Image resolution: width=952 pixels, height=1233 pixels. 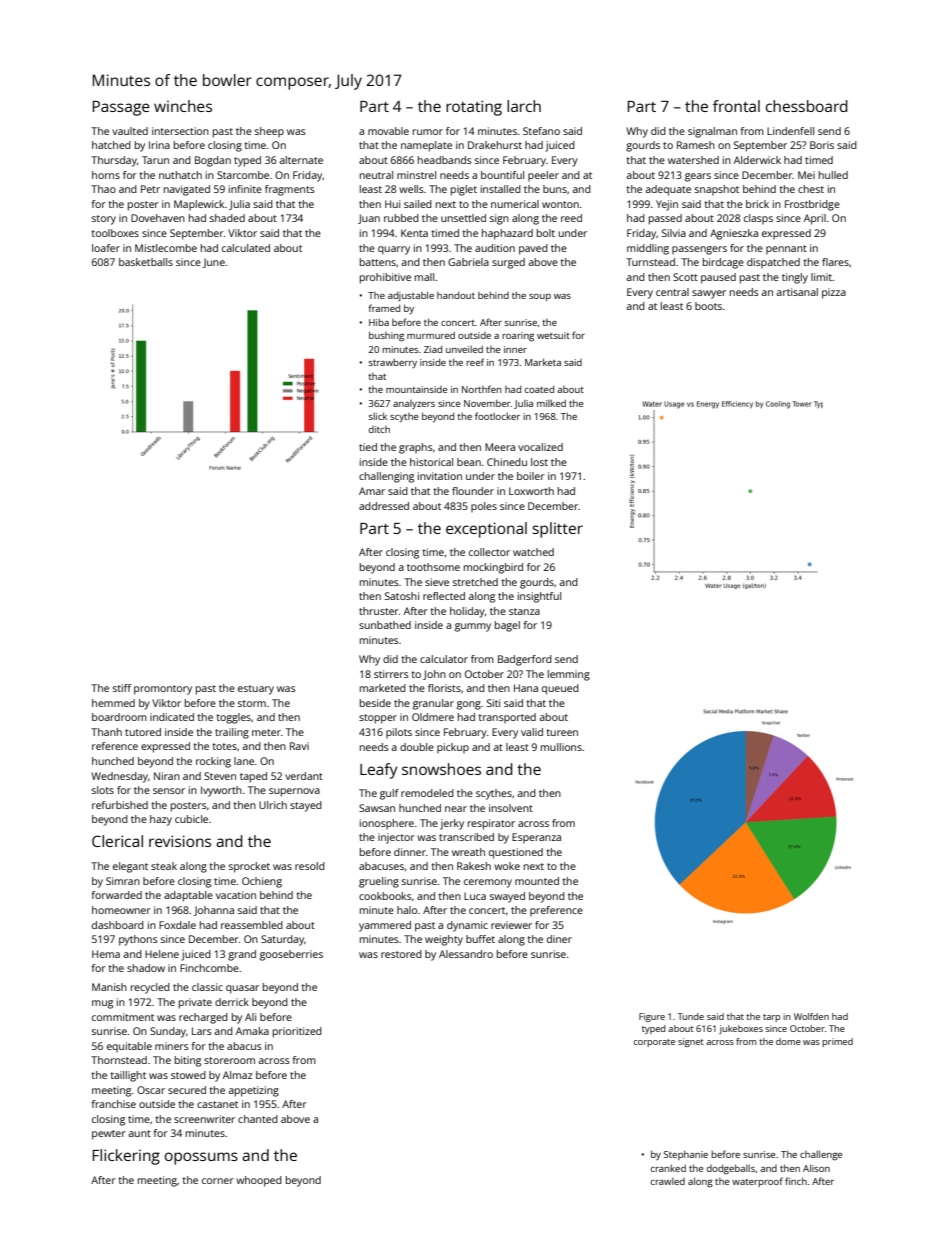 What do you see at coordinates (569, 675) in the screenshot?
I see `lemming` at bounding box center [569, 675].
